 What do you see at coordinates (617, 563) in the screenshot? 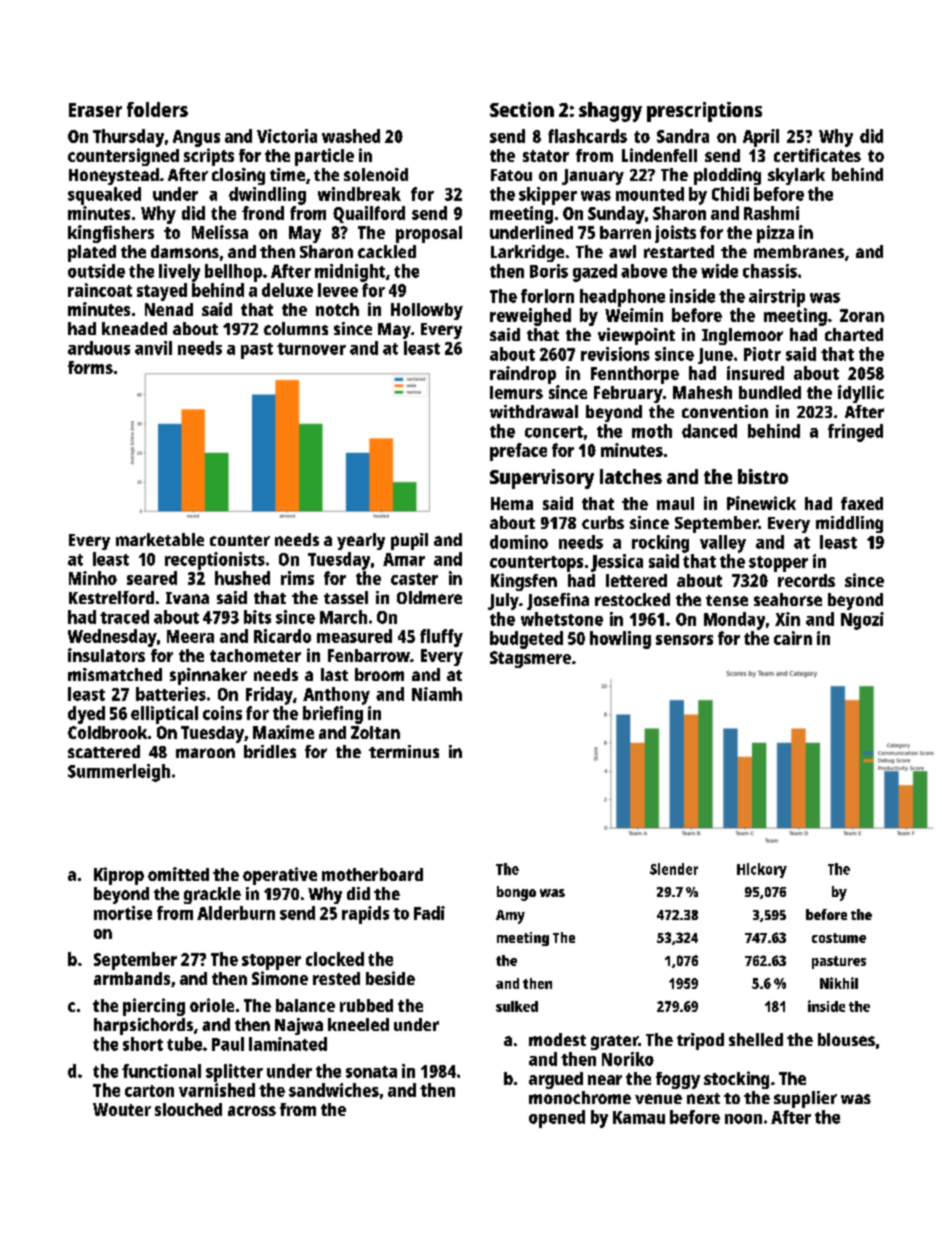
I see `Jessica` at bounding box center [617, 563].
